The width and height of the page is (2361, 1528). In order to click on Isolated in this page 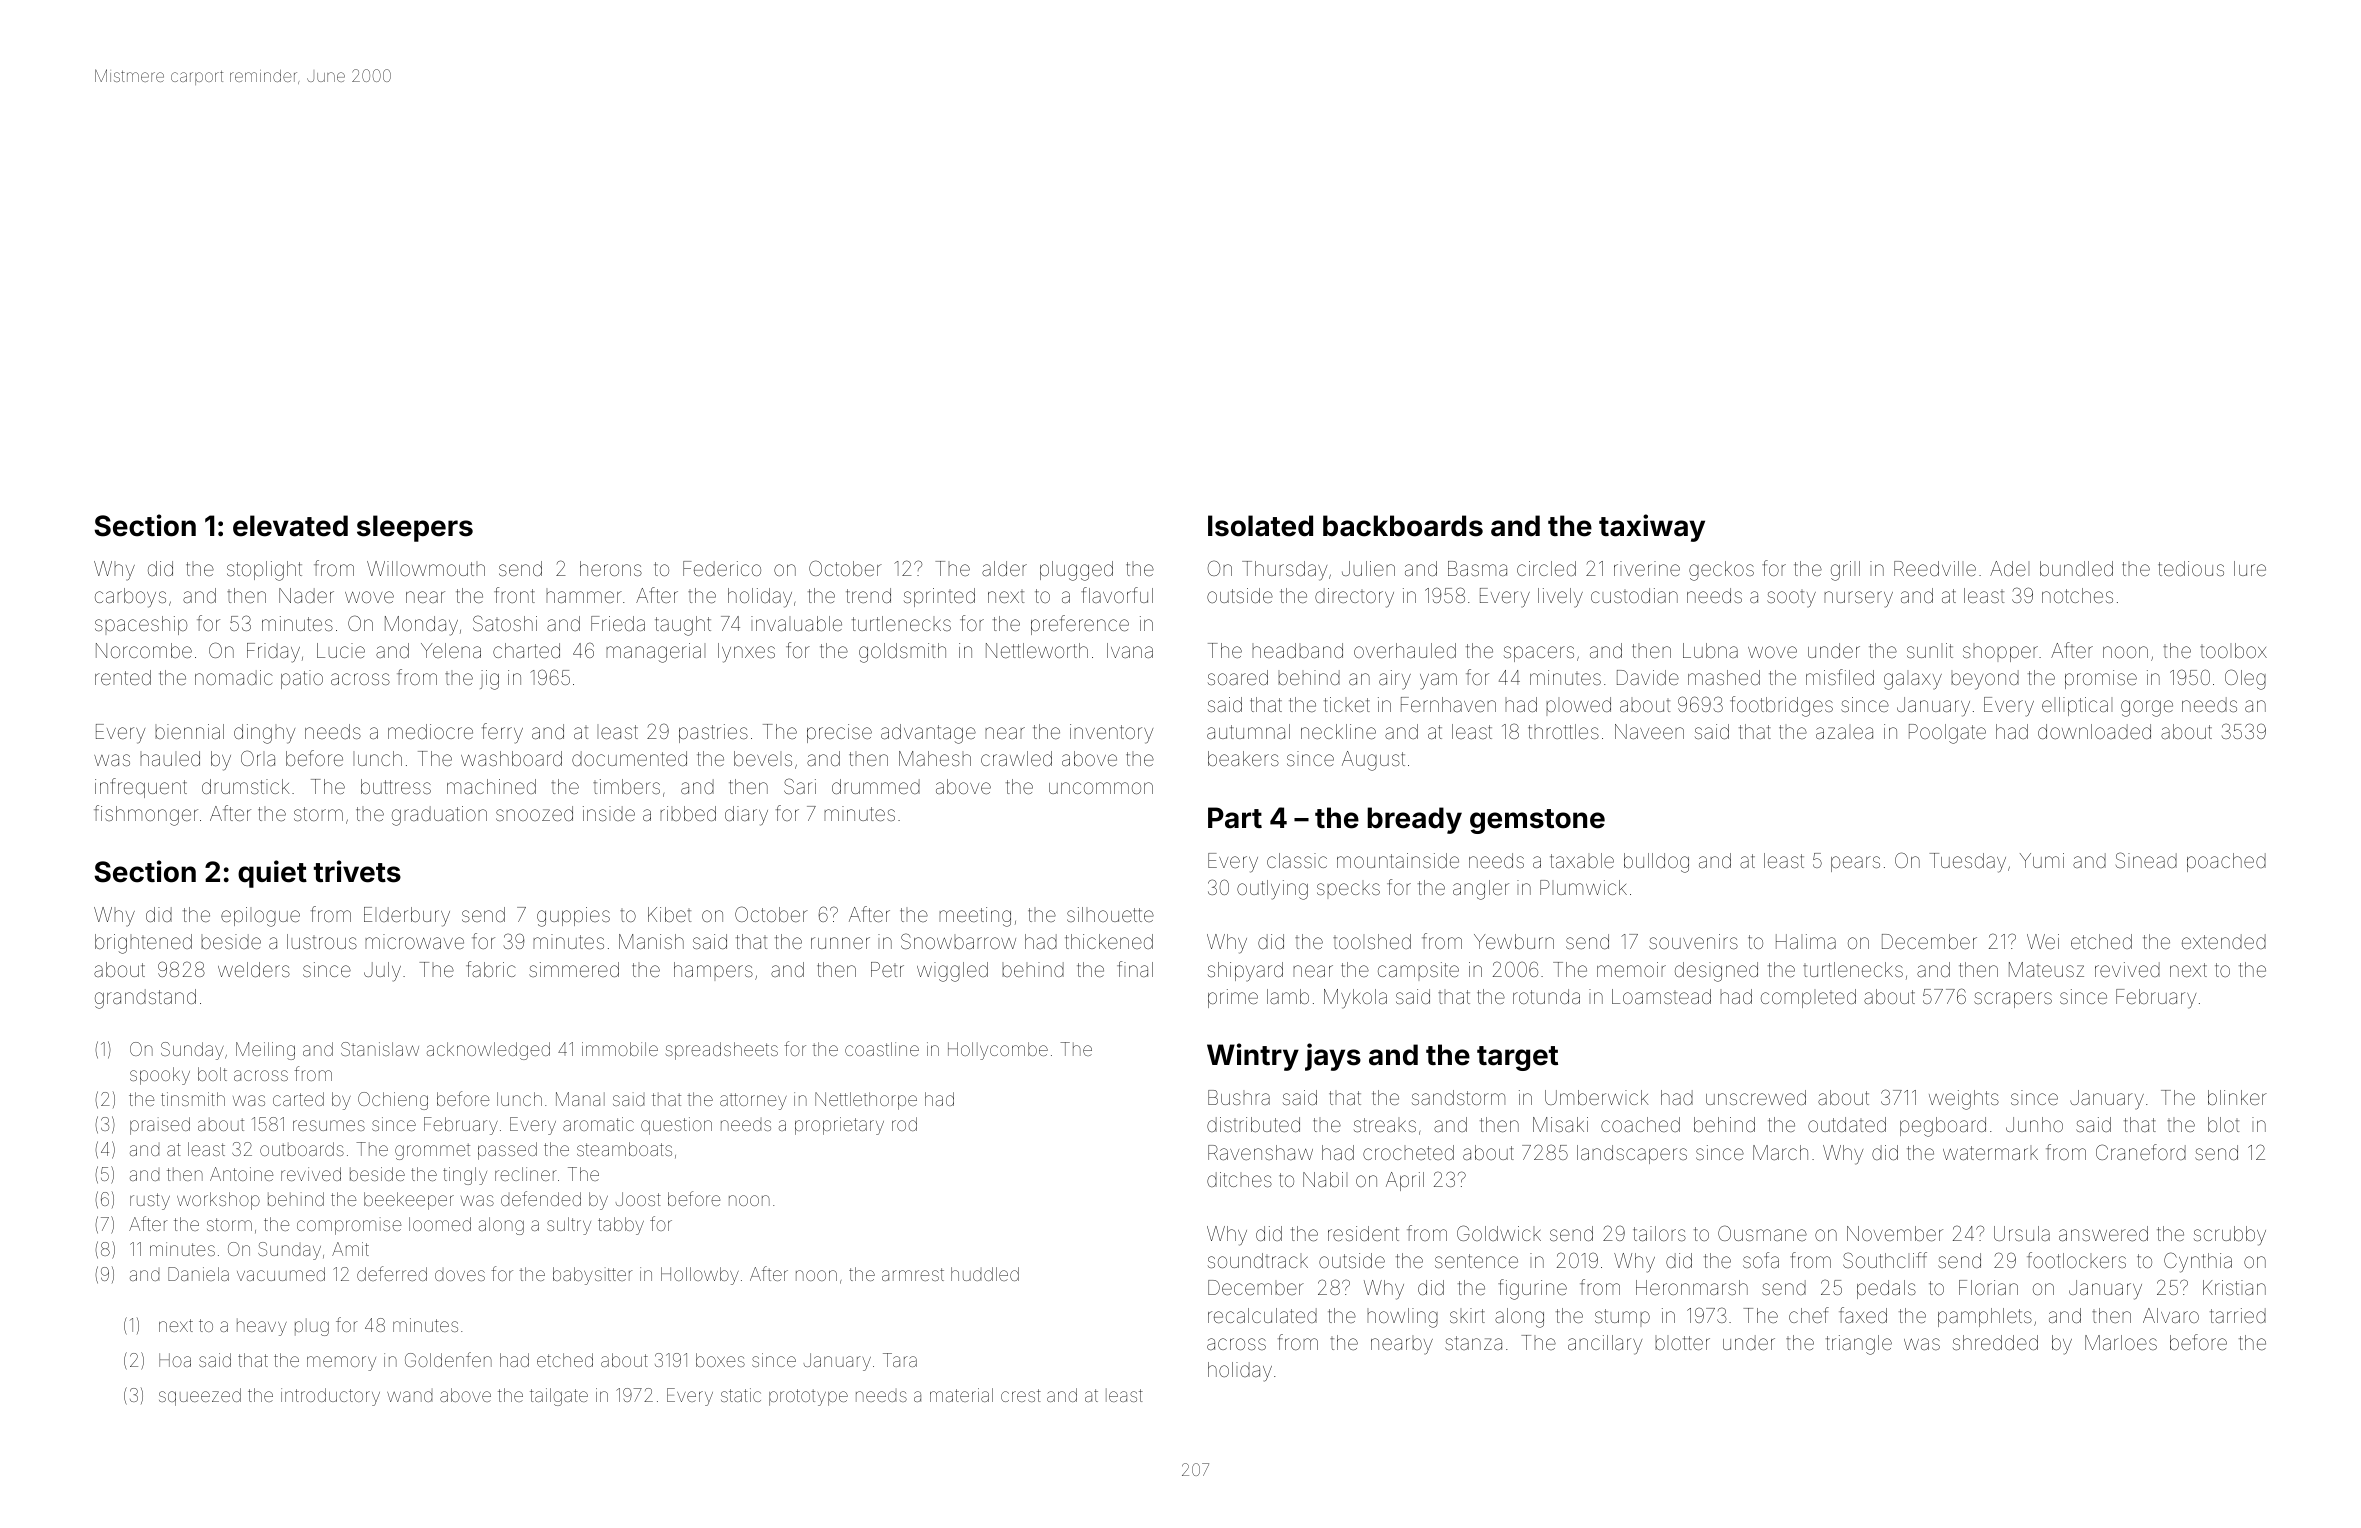, I will do `click(1260, 526)`.
